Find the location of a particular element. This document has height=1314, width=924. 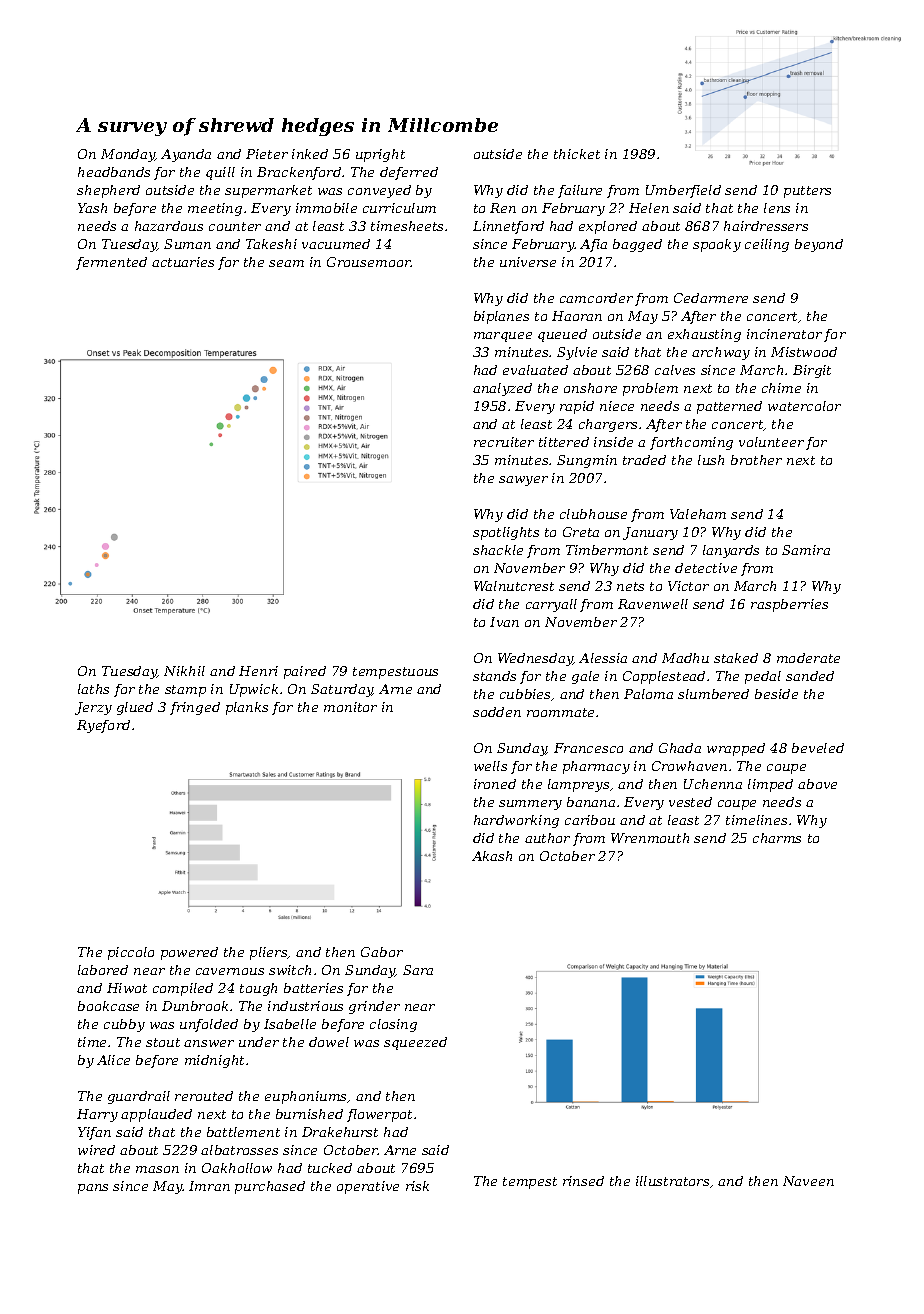

Pieter is located at coordinates (267, 154).
